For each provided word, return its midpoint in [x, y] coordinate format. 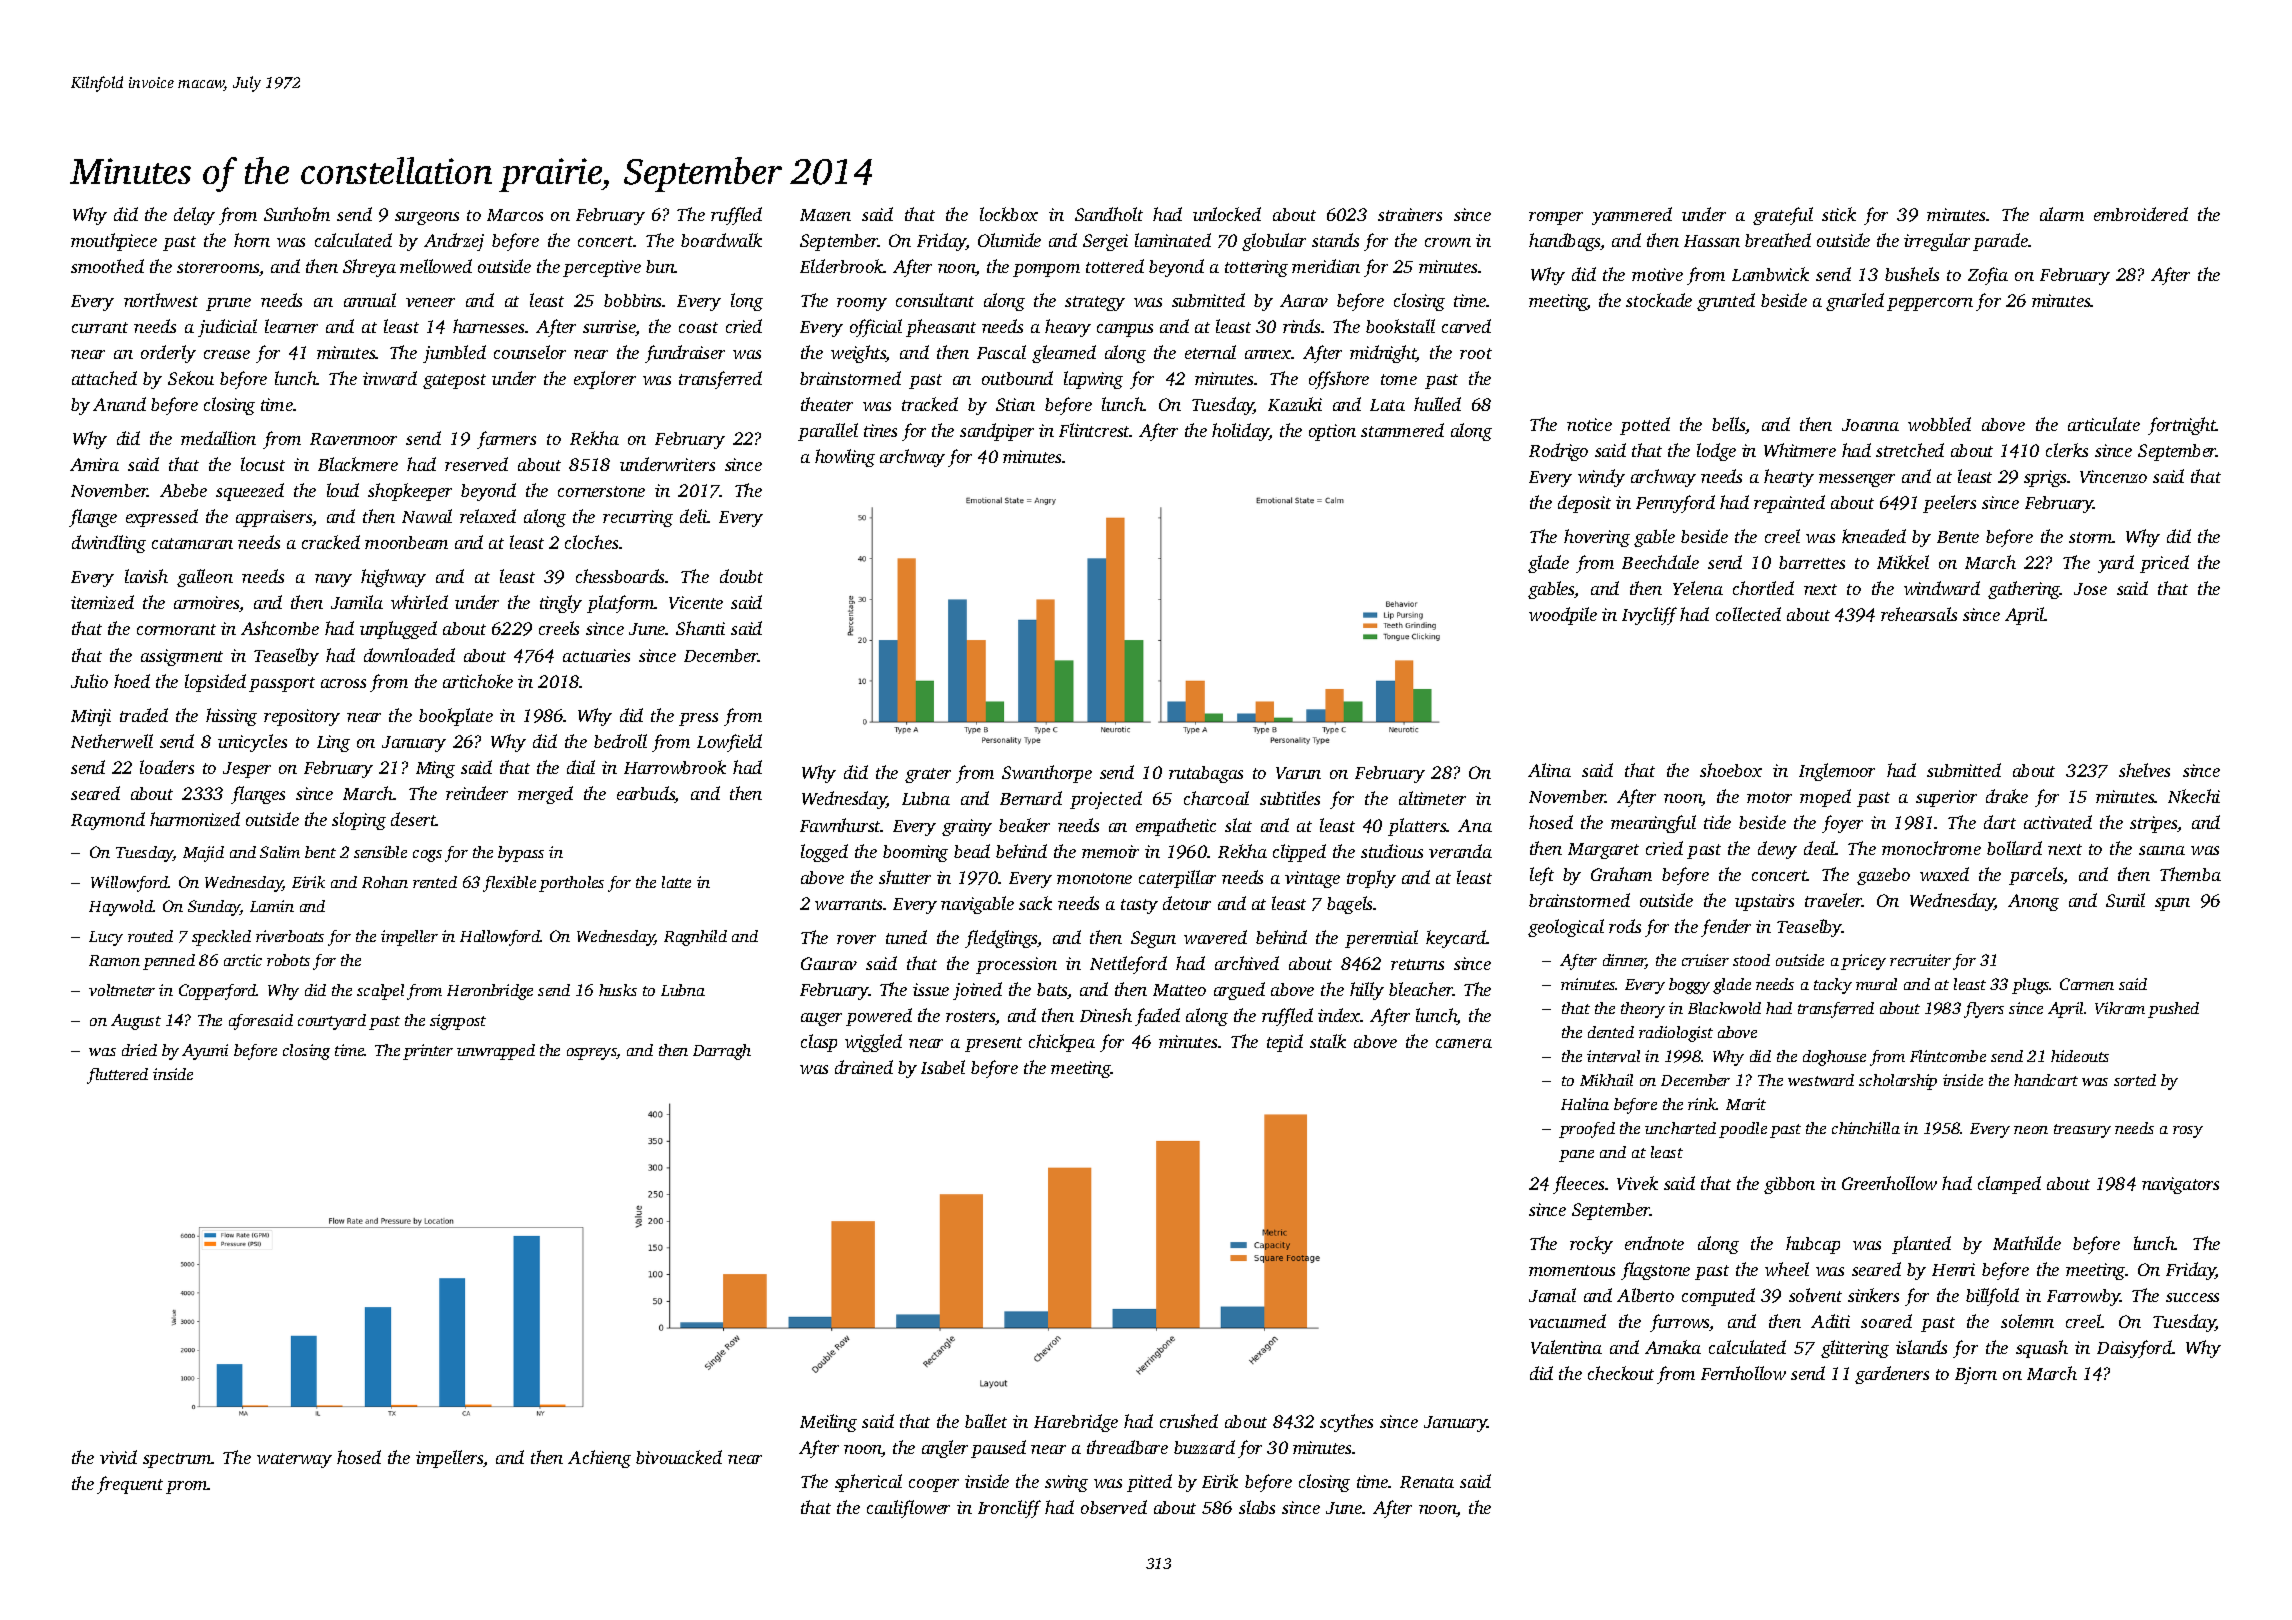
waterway [294, 1460]
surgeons [427, 218]
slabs [1257, 1507]
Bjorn [1976, 1375]
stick [1839, 214]
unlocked [1227, 214]
